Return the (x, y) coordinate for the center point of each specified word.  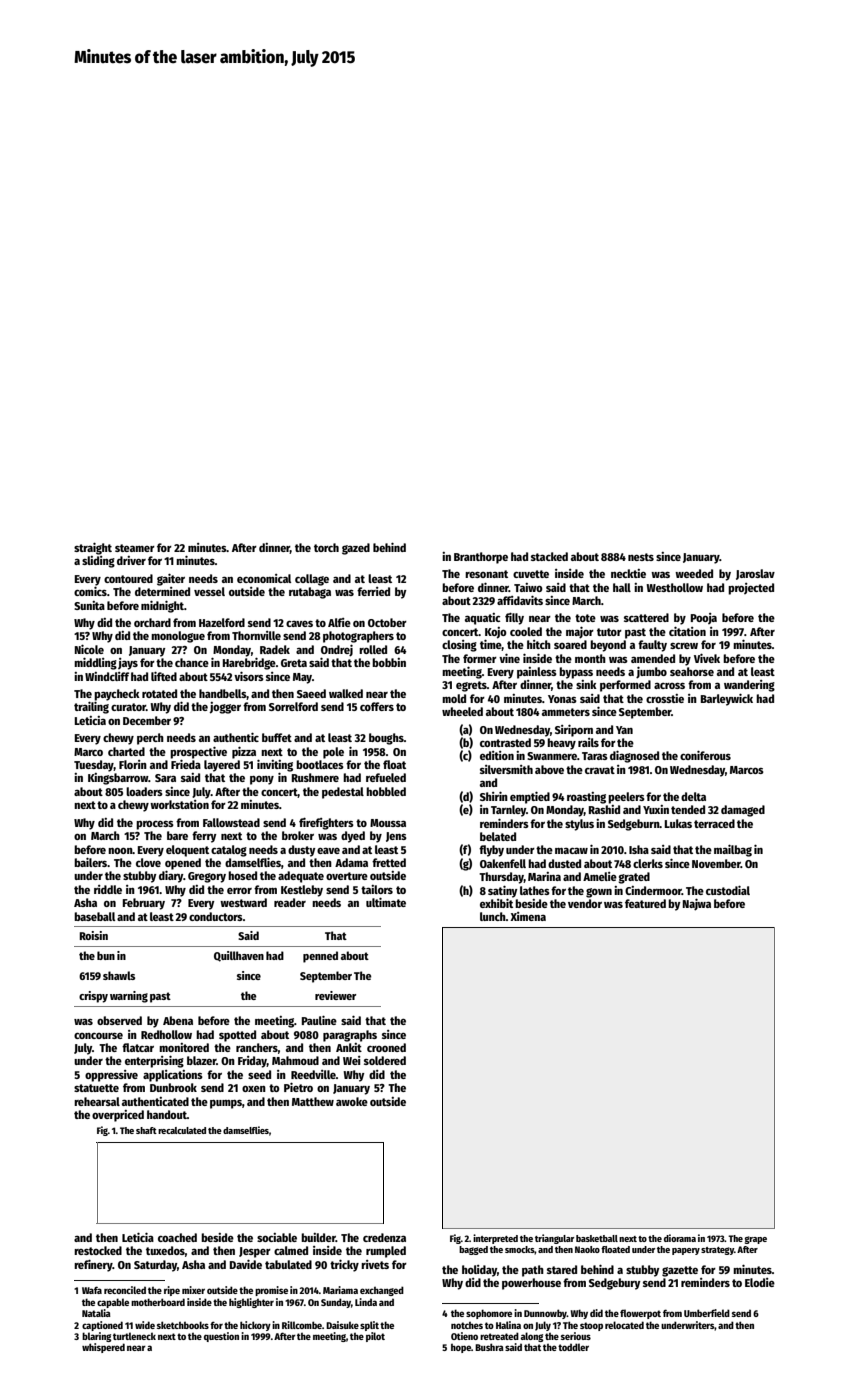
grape (756, 1240)
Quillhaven (239, 956)
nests (641, 557)
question (221, 1337)
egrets (471, 686)
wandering (749, 686)
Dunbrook (173, 1087)
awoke (352, 1101)
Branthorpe (481, 558)
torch (326, 547)
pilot (375, 1337)
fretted (389, 862)
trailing (91, 707)
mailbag (733, 850)
